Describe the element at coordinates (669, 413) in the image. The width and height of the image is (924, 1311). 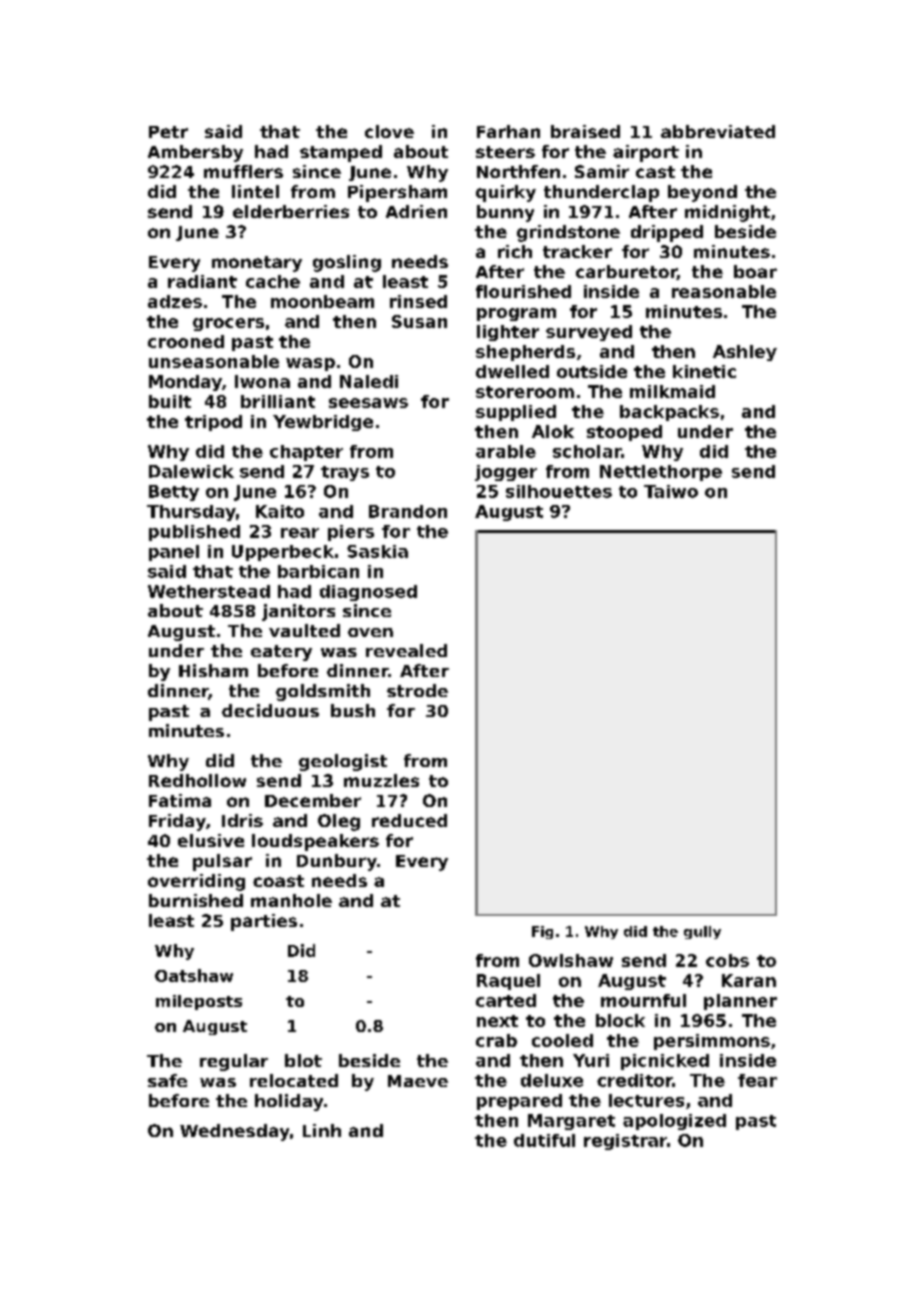
I see `backpacks` at that location.
